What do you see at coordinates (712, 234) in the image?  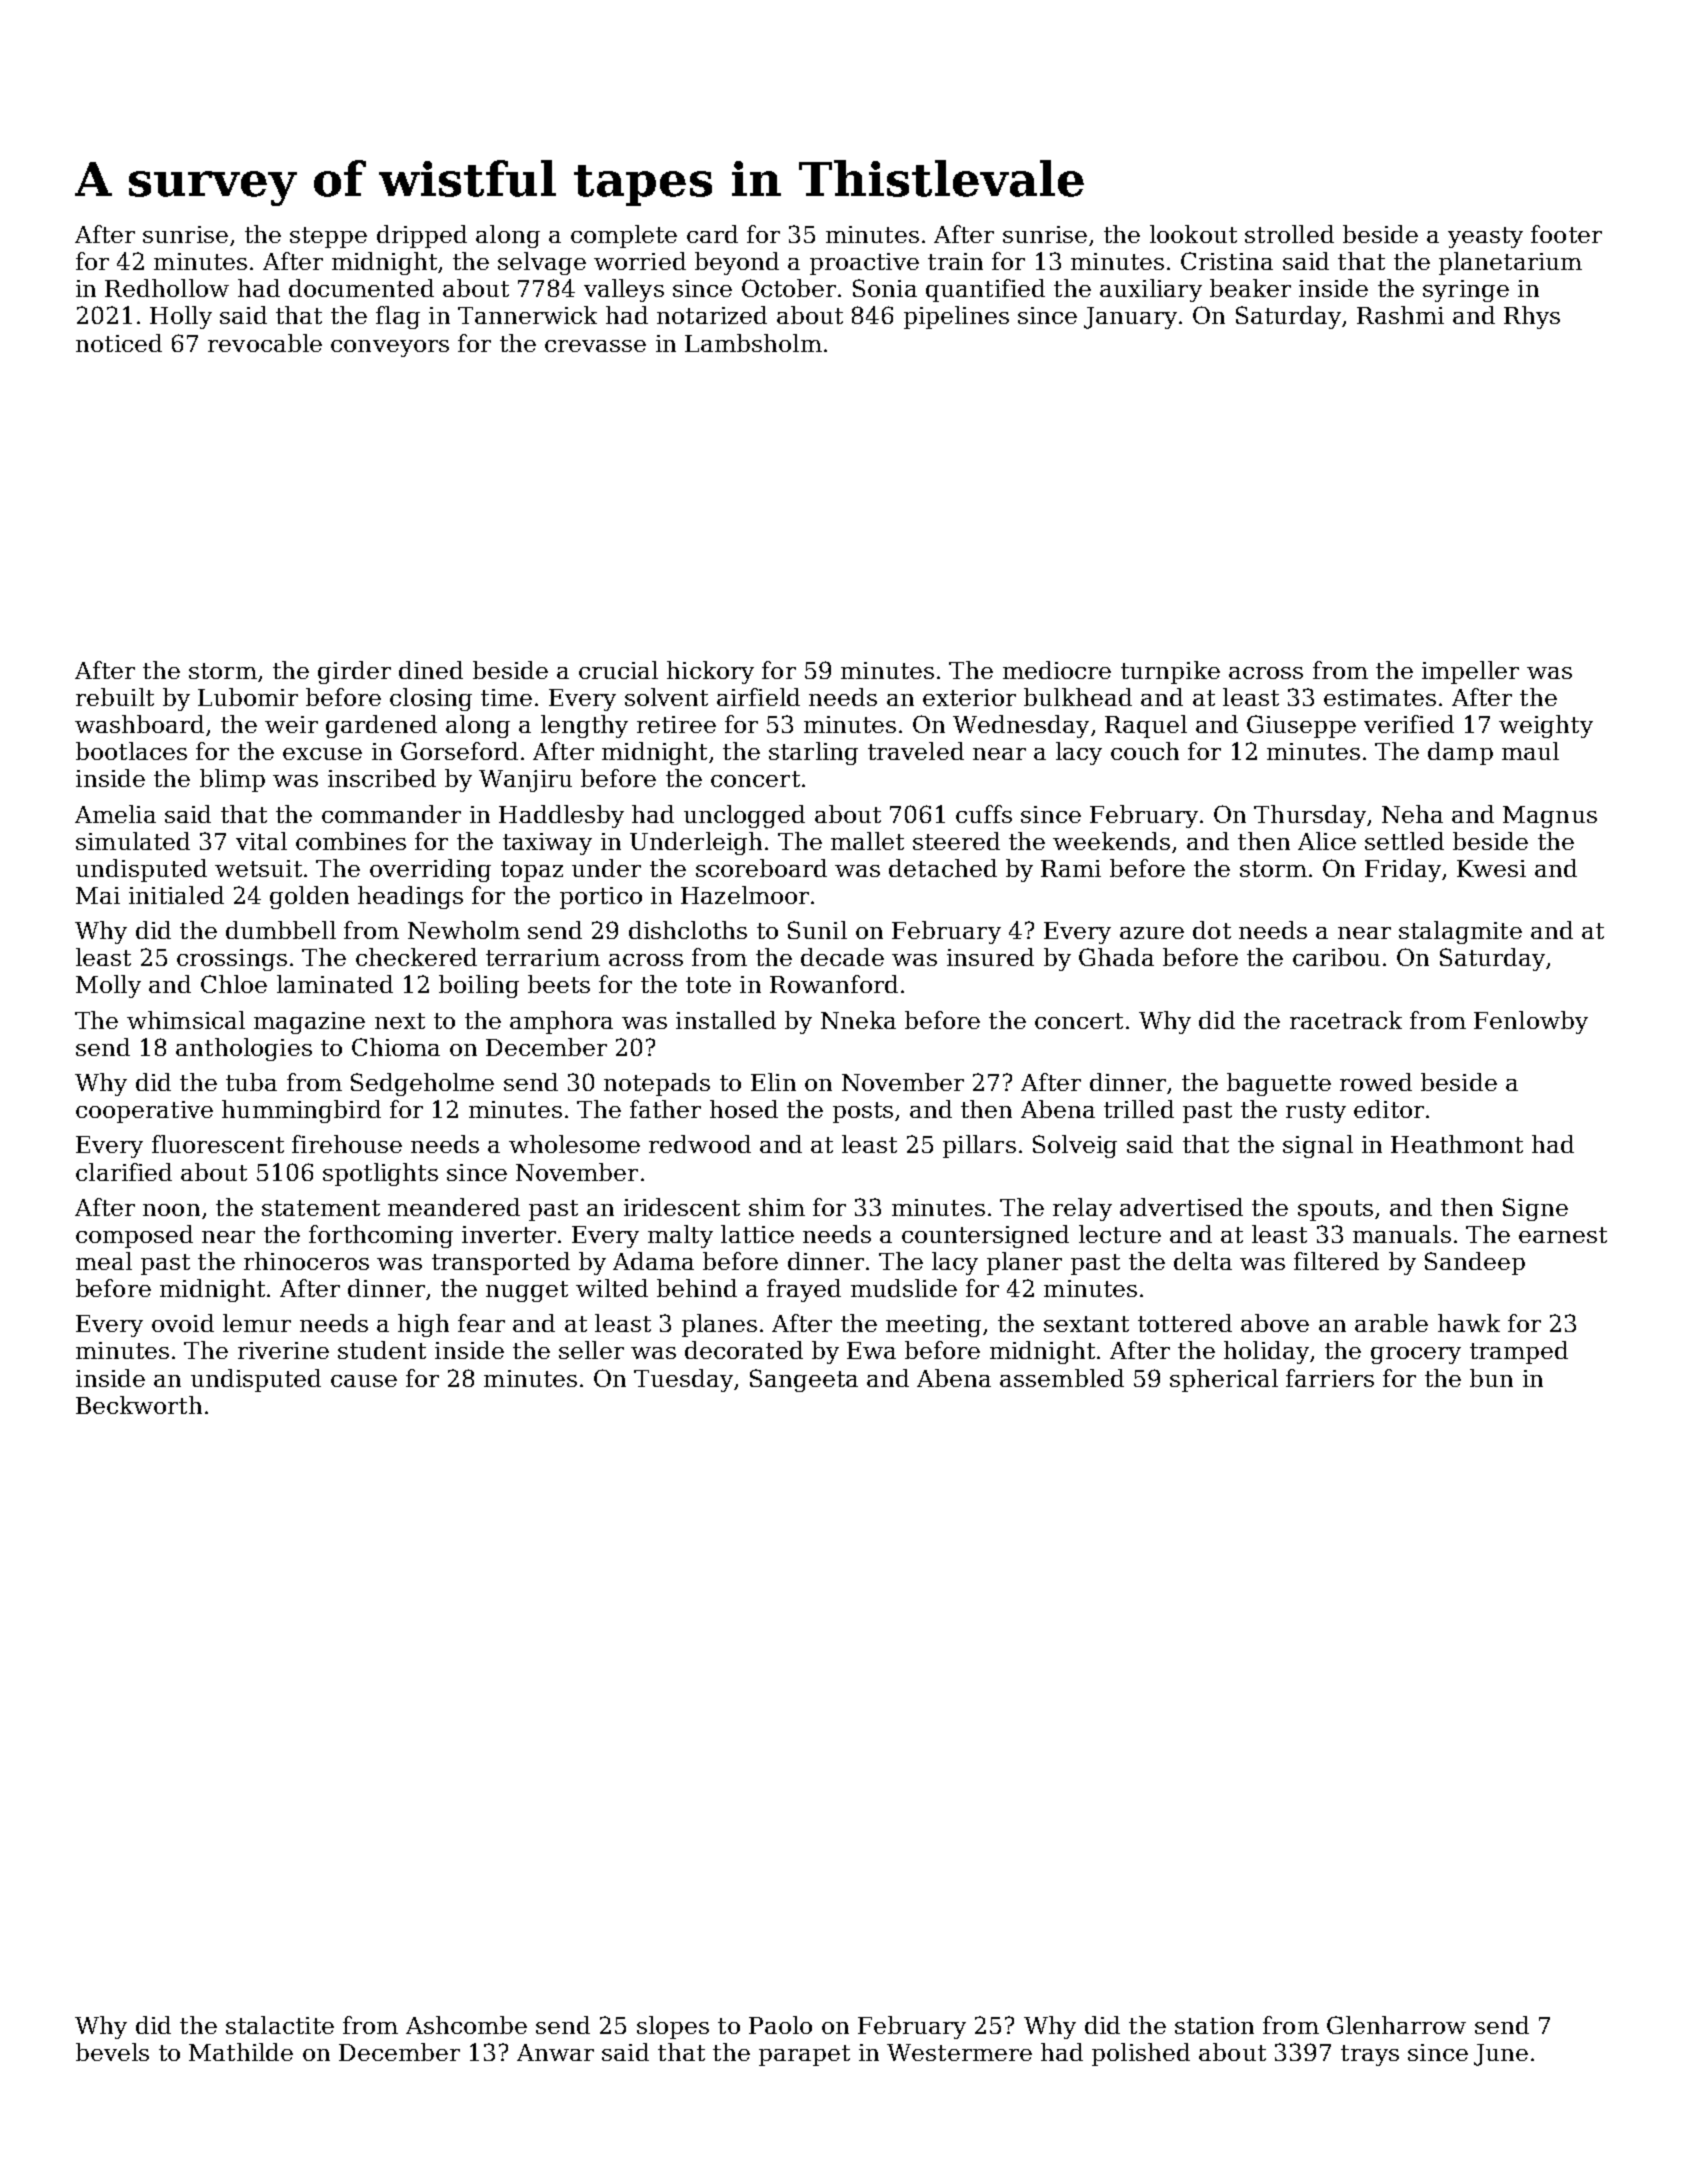 I see `card` at bounding box center [712, 234].
